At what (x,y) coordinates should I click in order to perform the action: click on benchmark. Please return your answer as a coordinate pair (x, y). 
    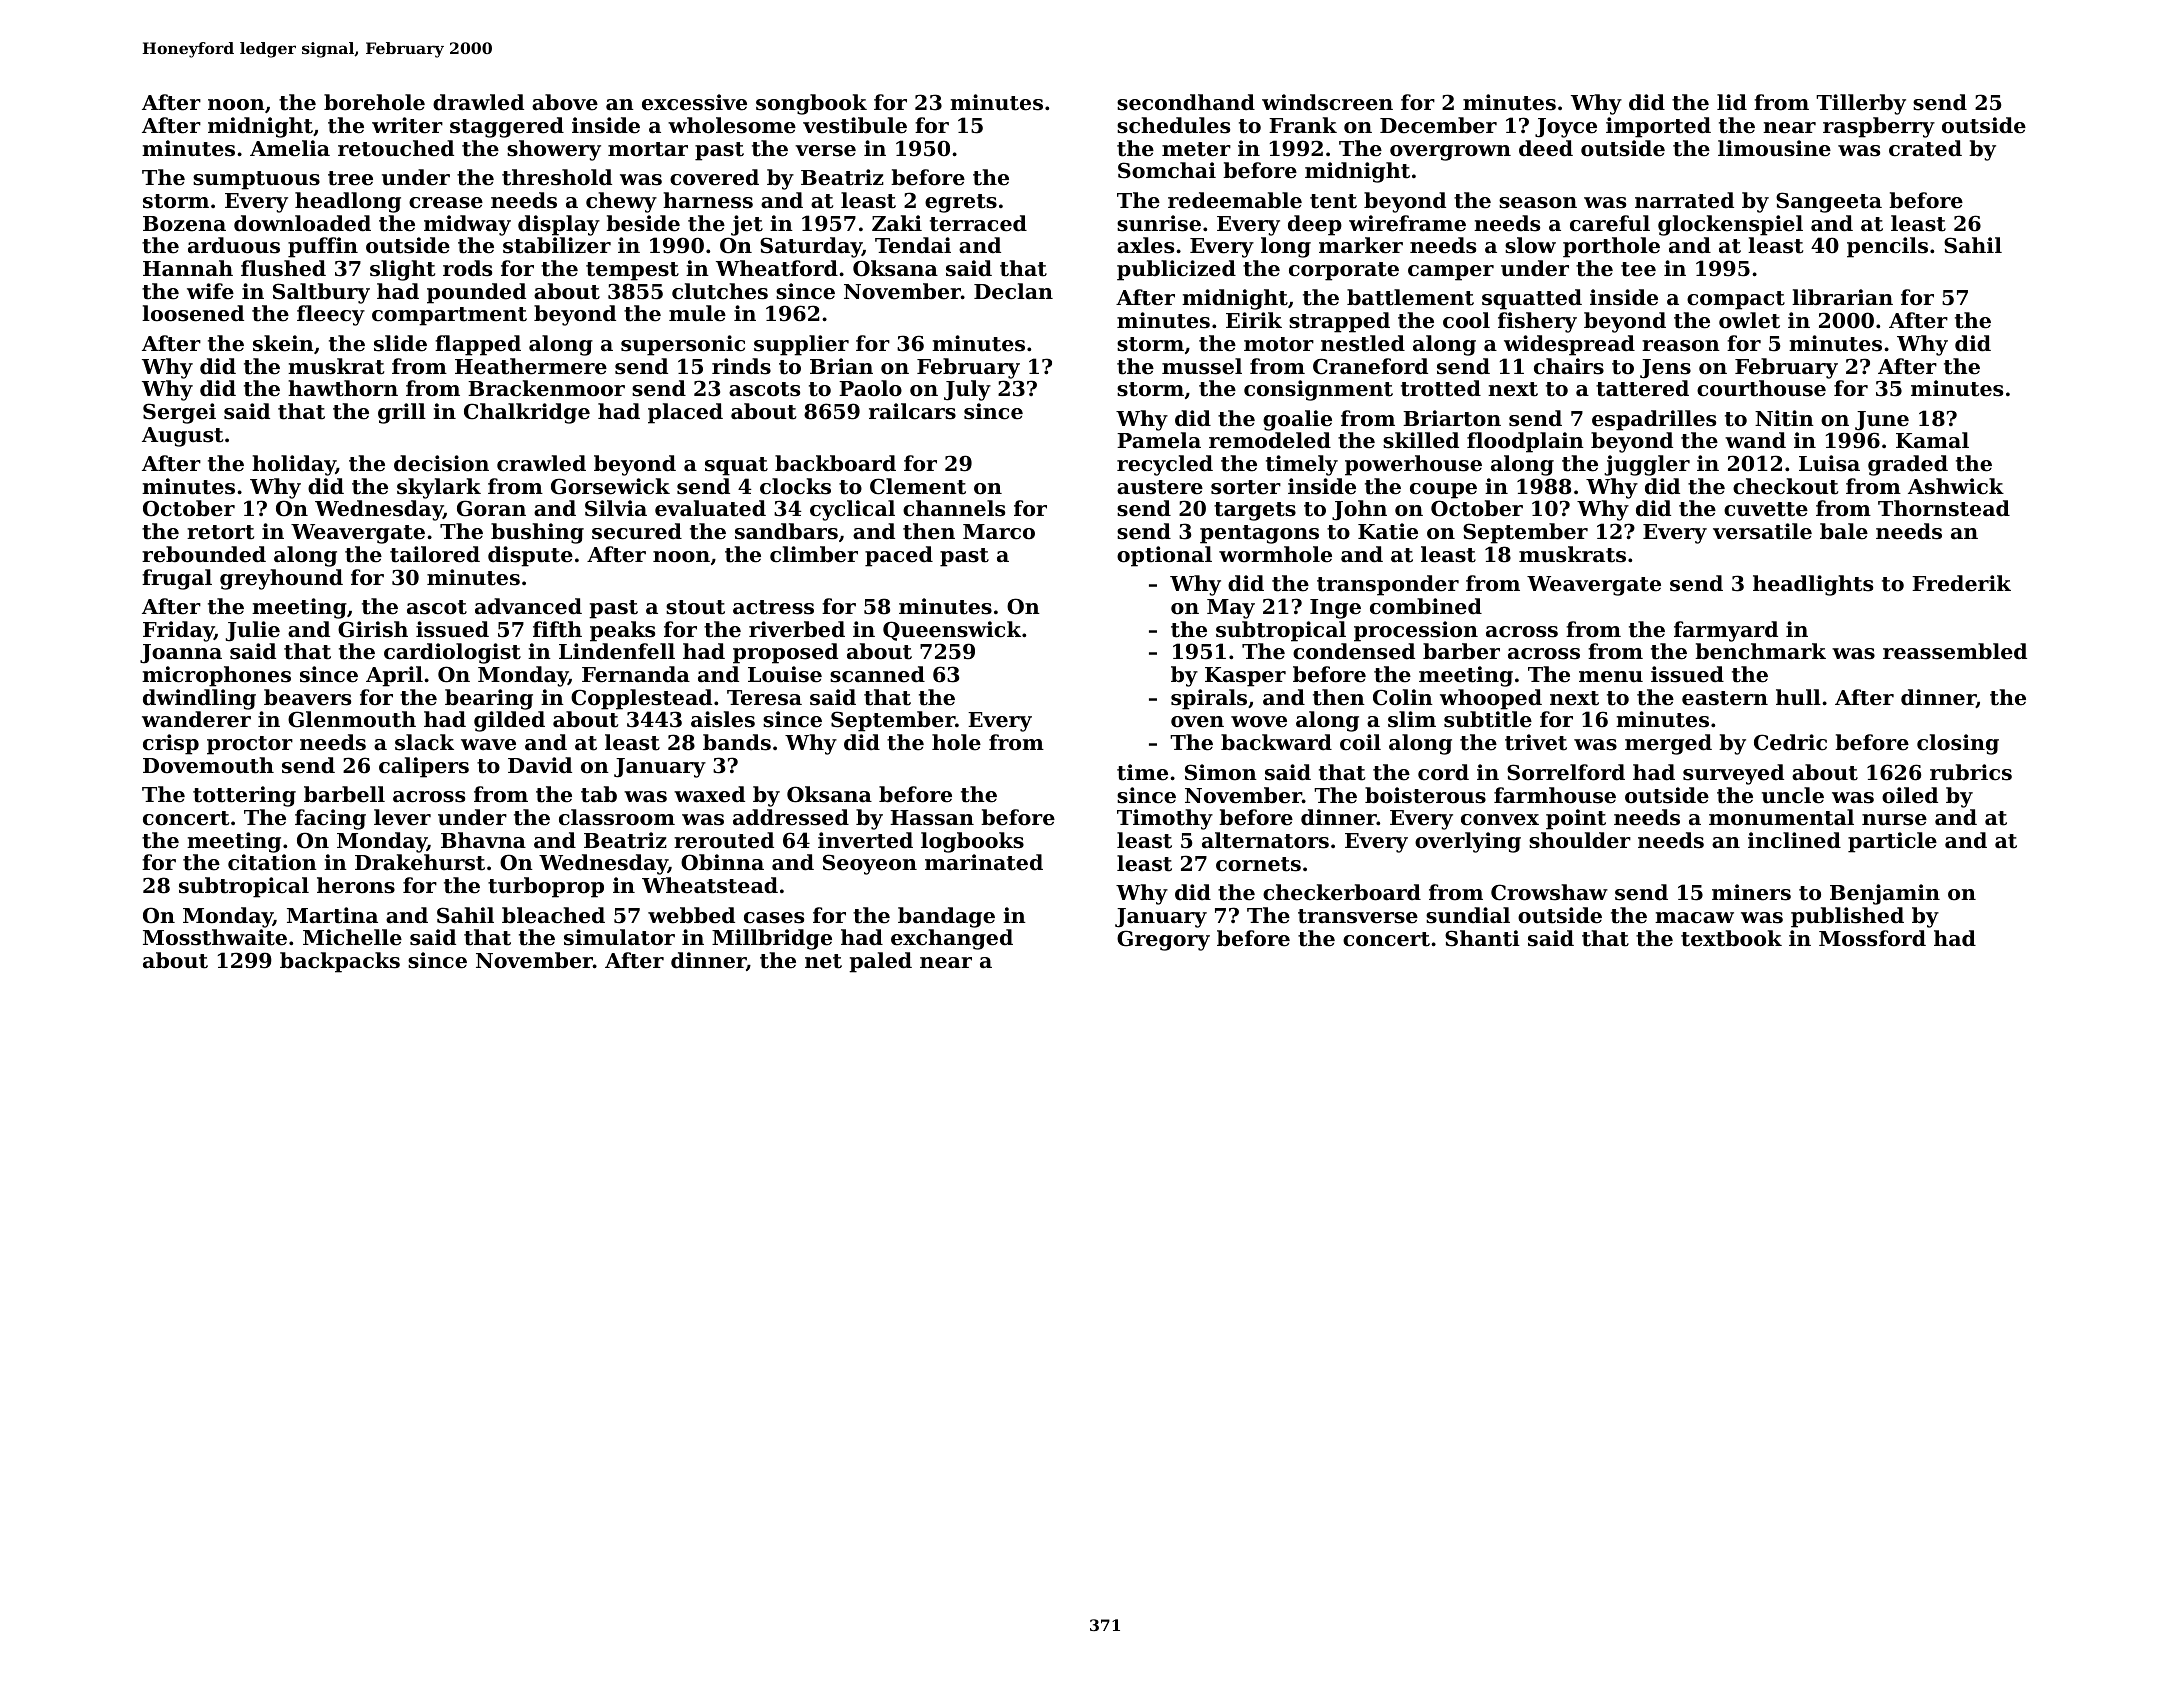
    Looking at the image, I should click on (1760, 651).
